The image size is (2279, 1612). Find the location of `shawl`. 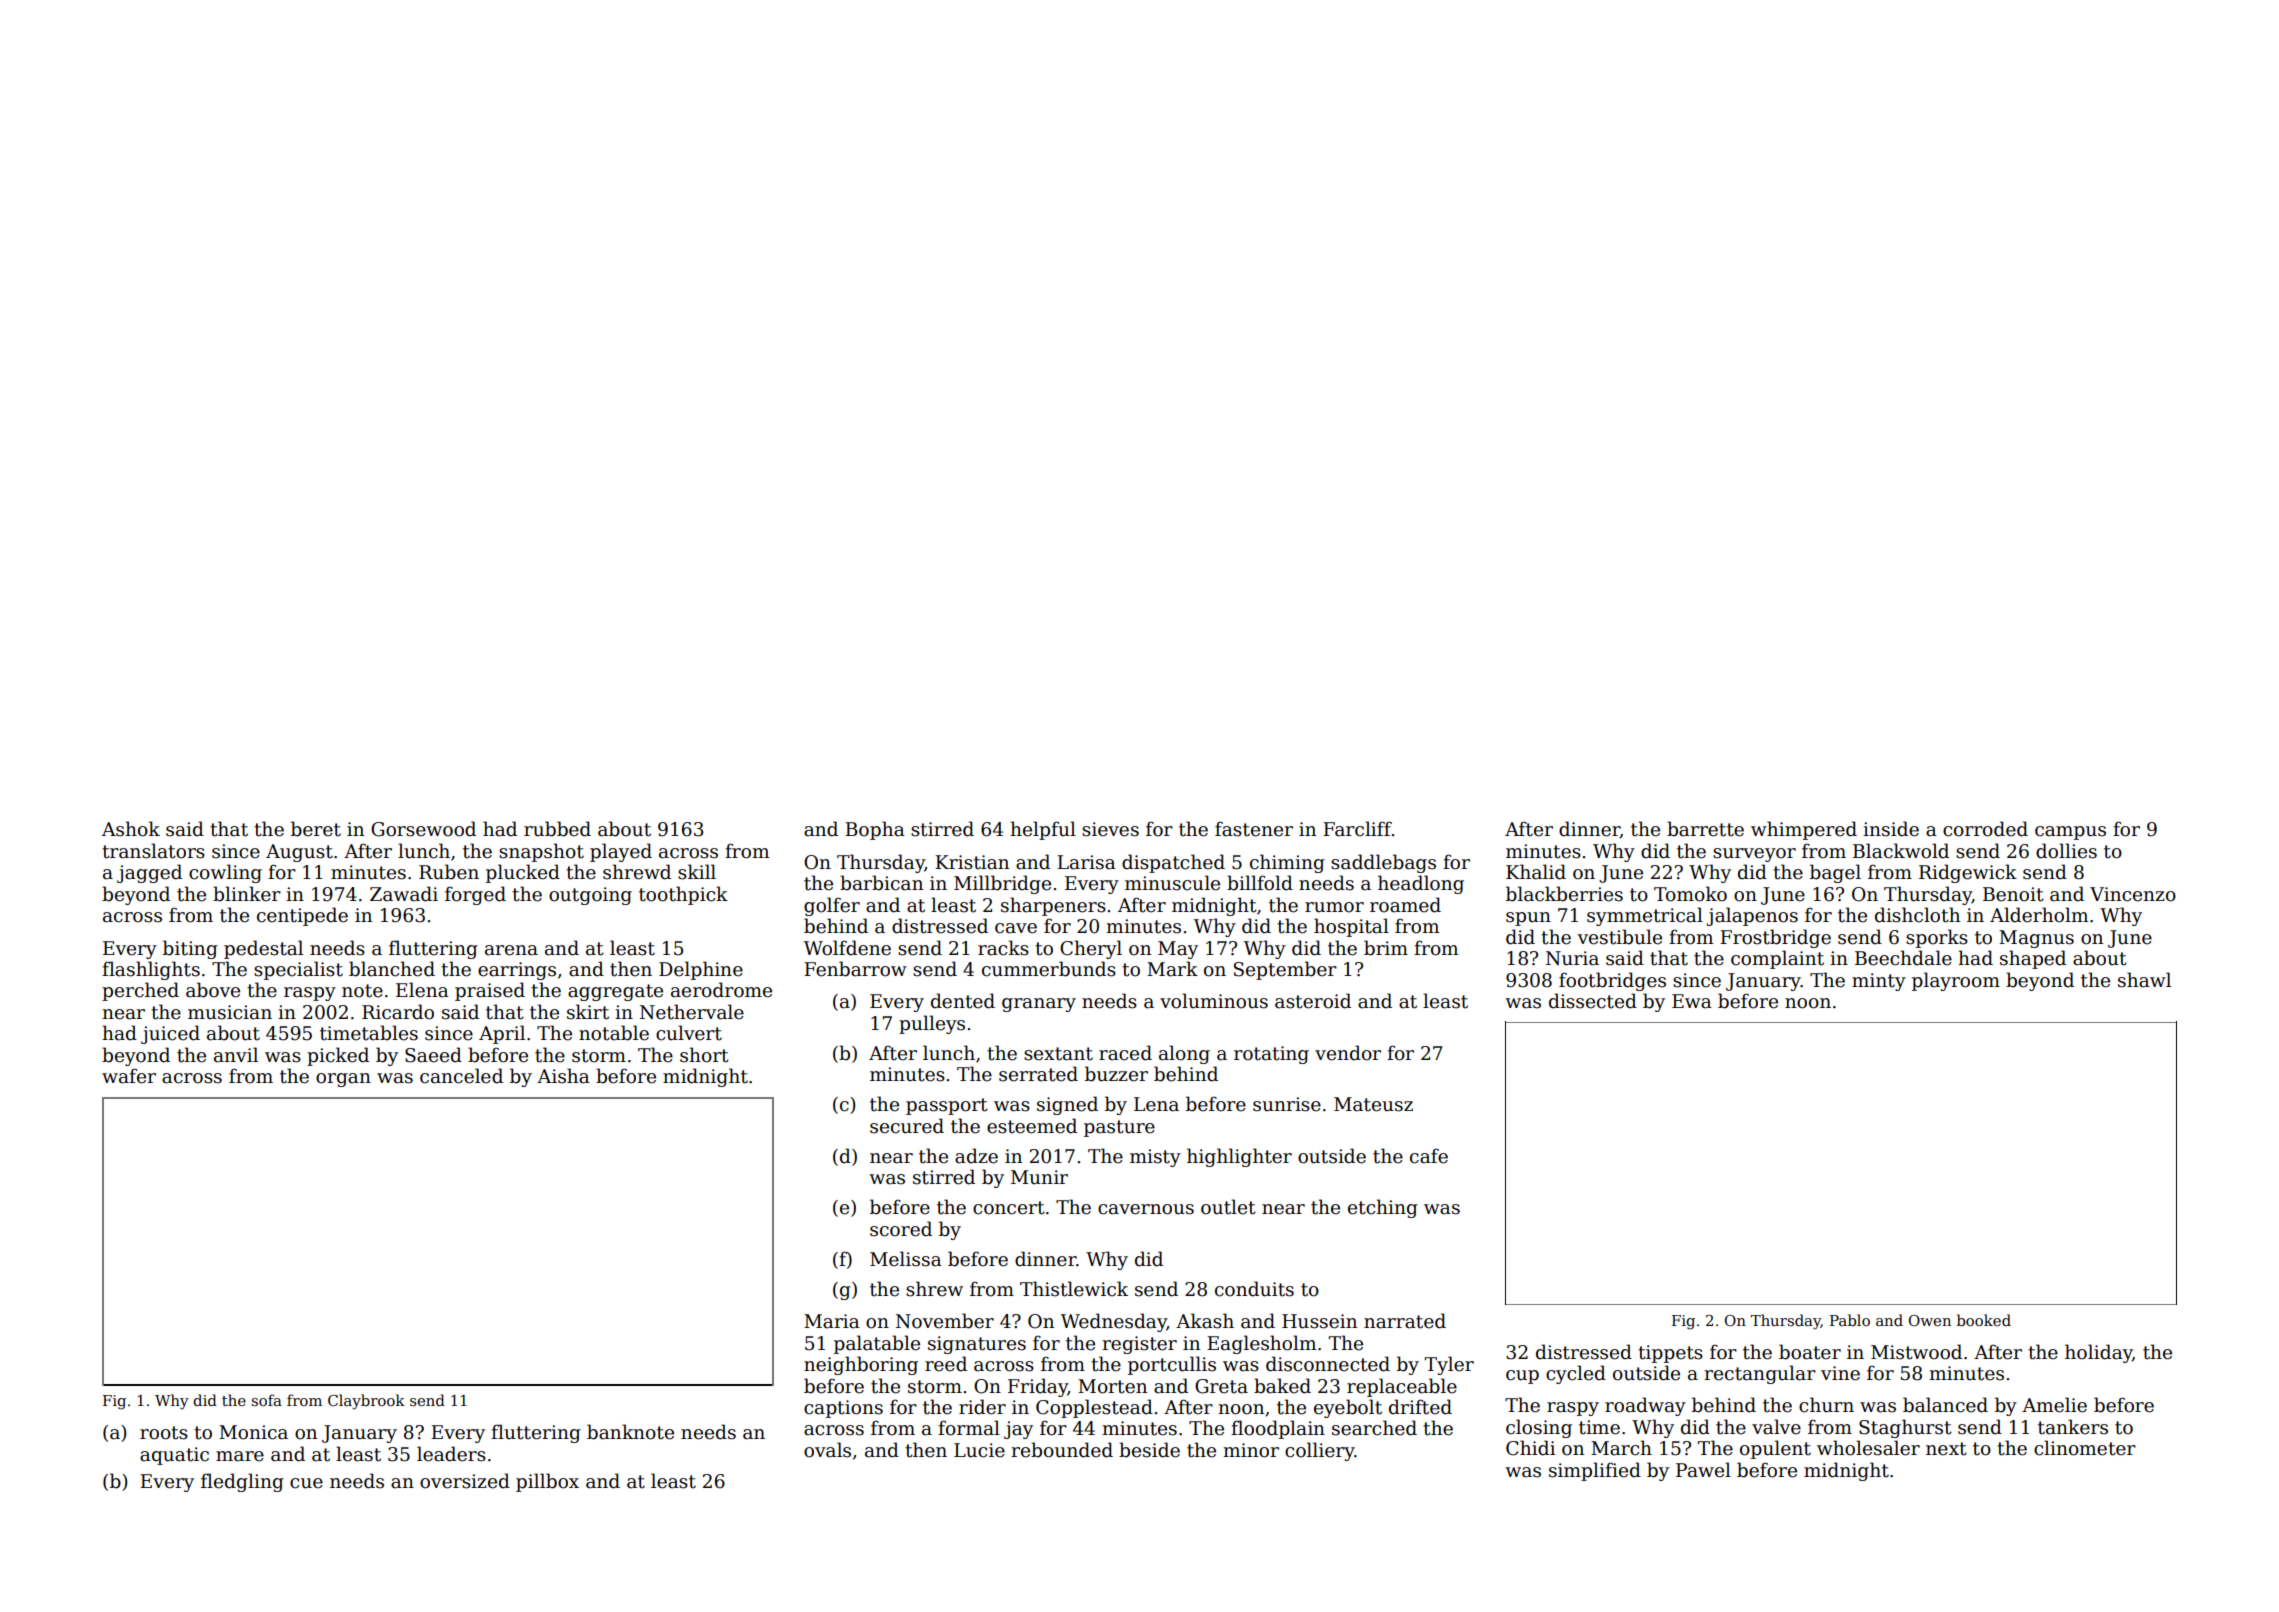

shawl is located at coordinates (2144, 980).
